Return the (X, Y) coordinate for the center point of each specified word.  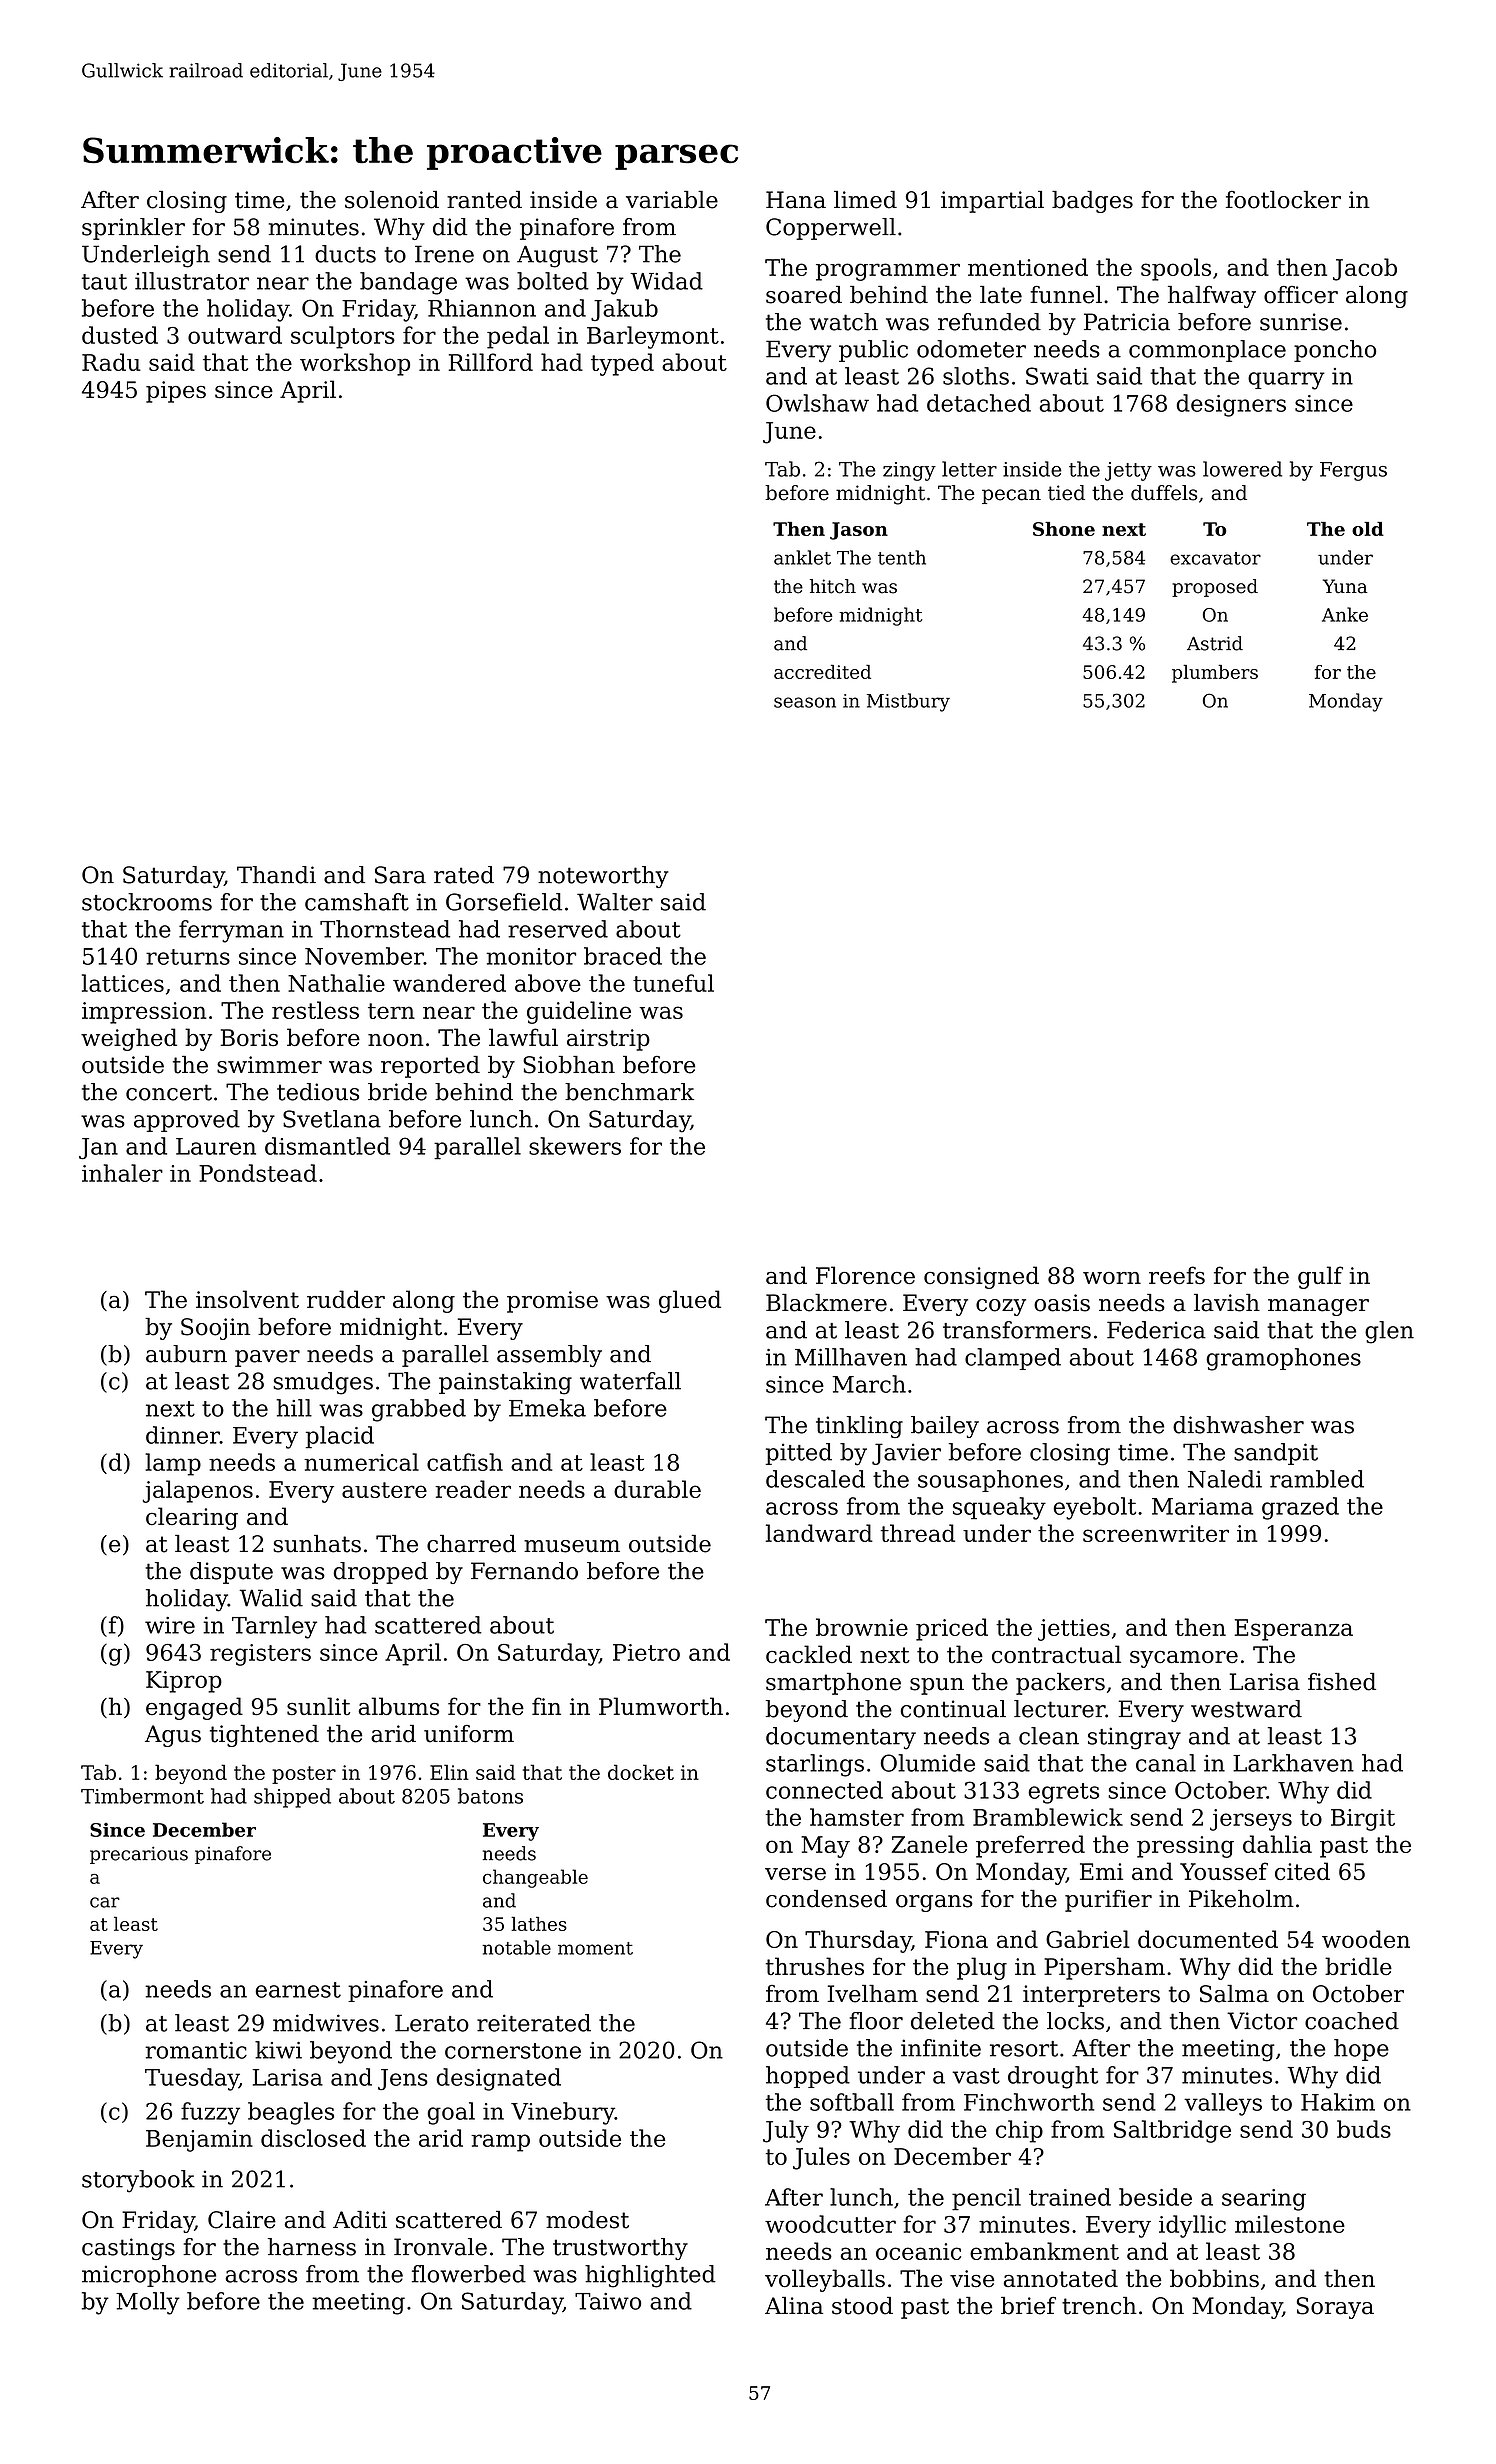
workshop (355, 364)
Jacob (1365, 269)
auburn (186, 1354)
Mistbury (908, 702)
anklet (802, 557)
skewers (575, 1146)
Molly (148, 2303)
